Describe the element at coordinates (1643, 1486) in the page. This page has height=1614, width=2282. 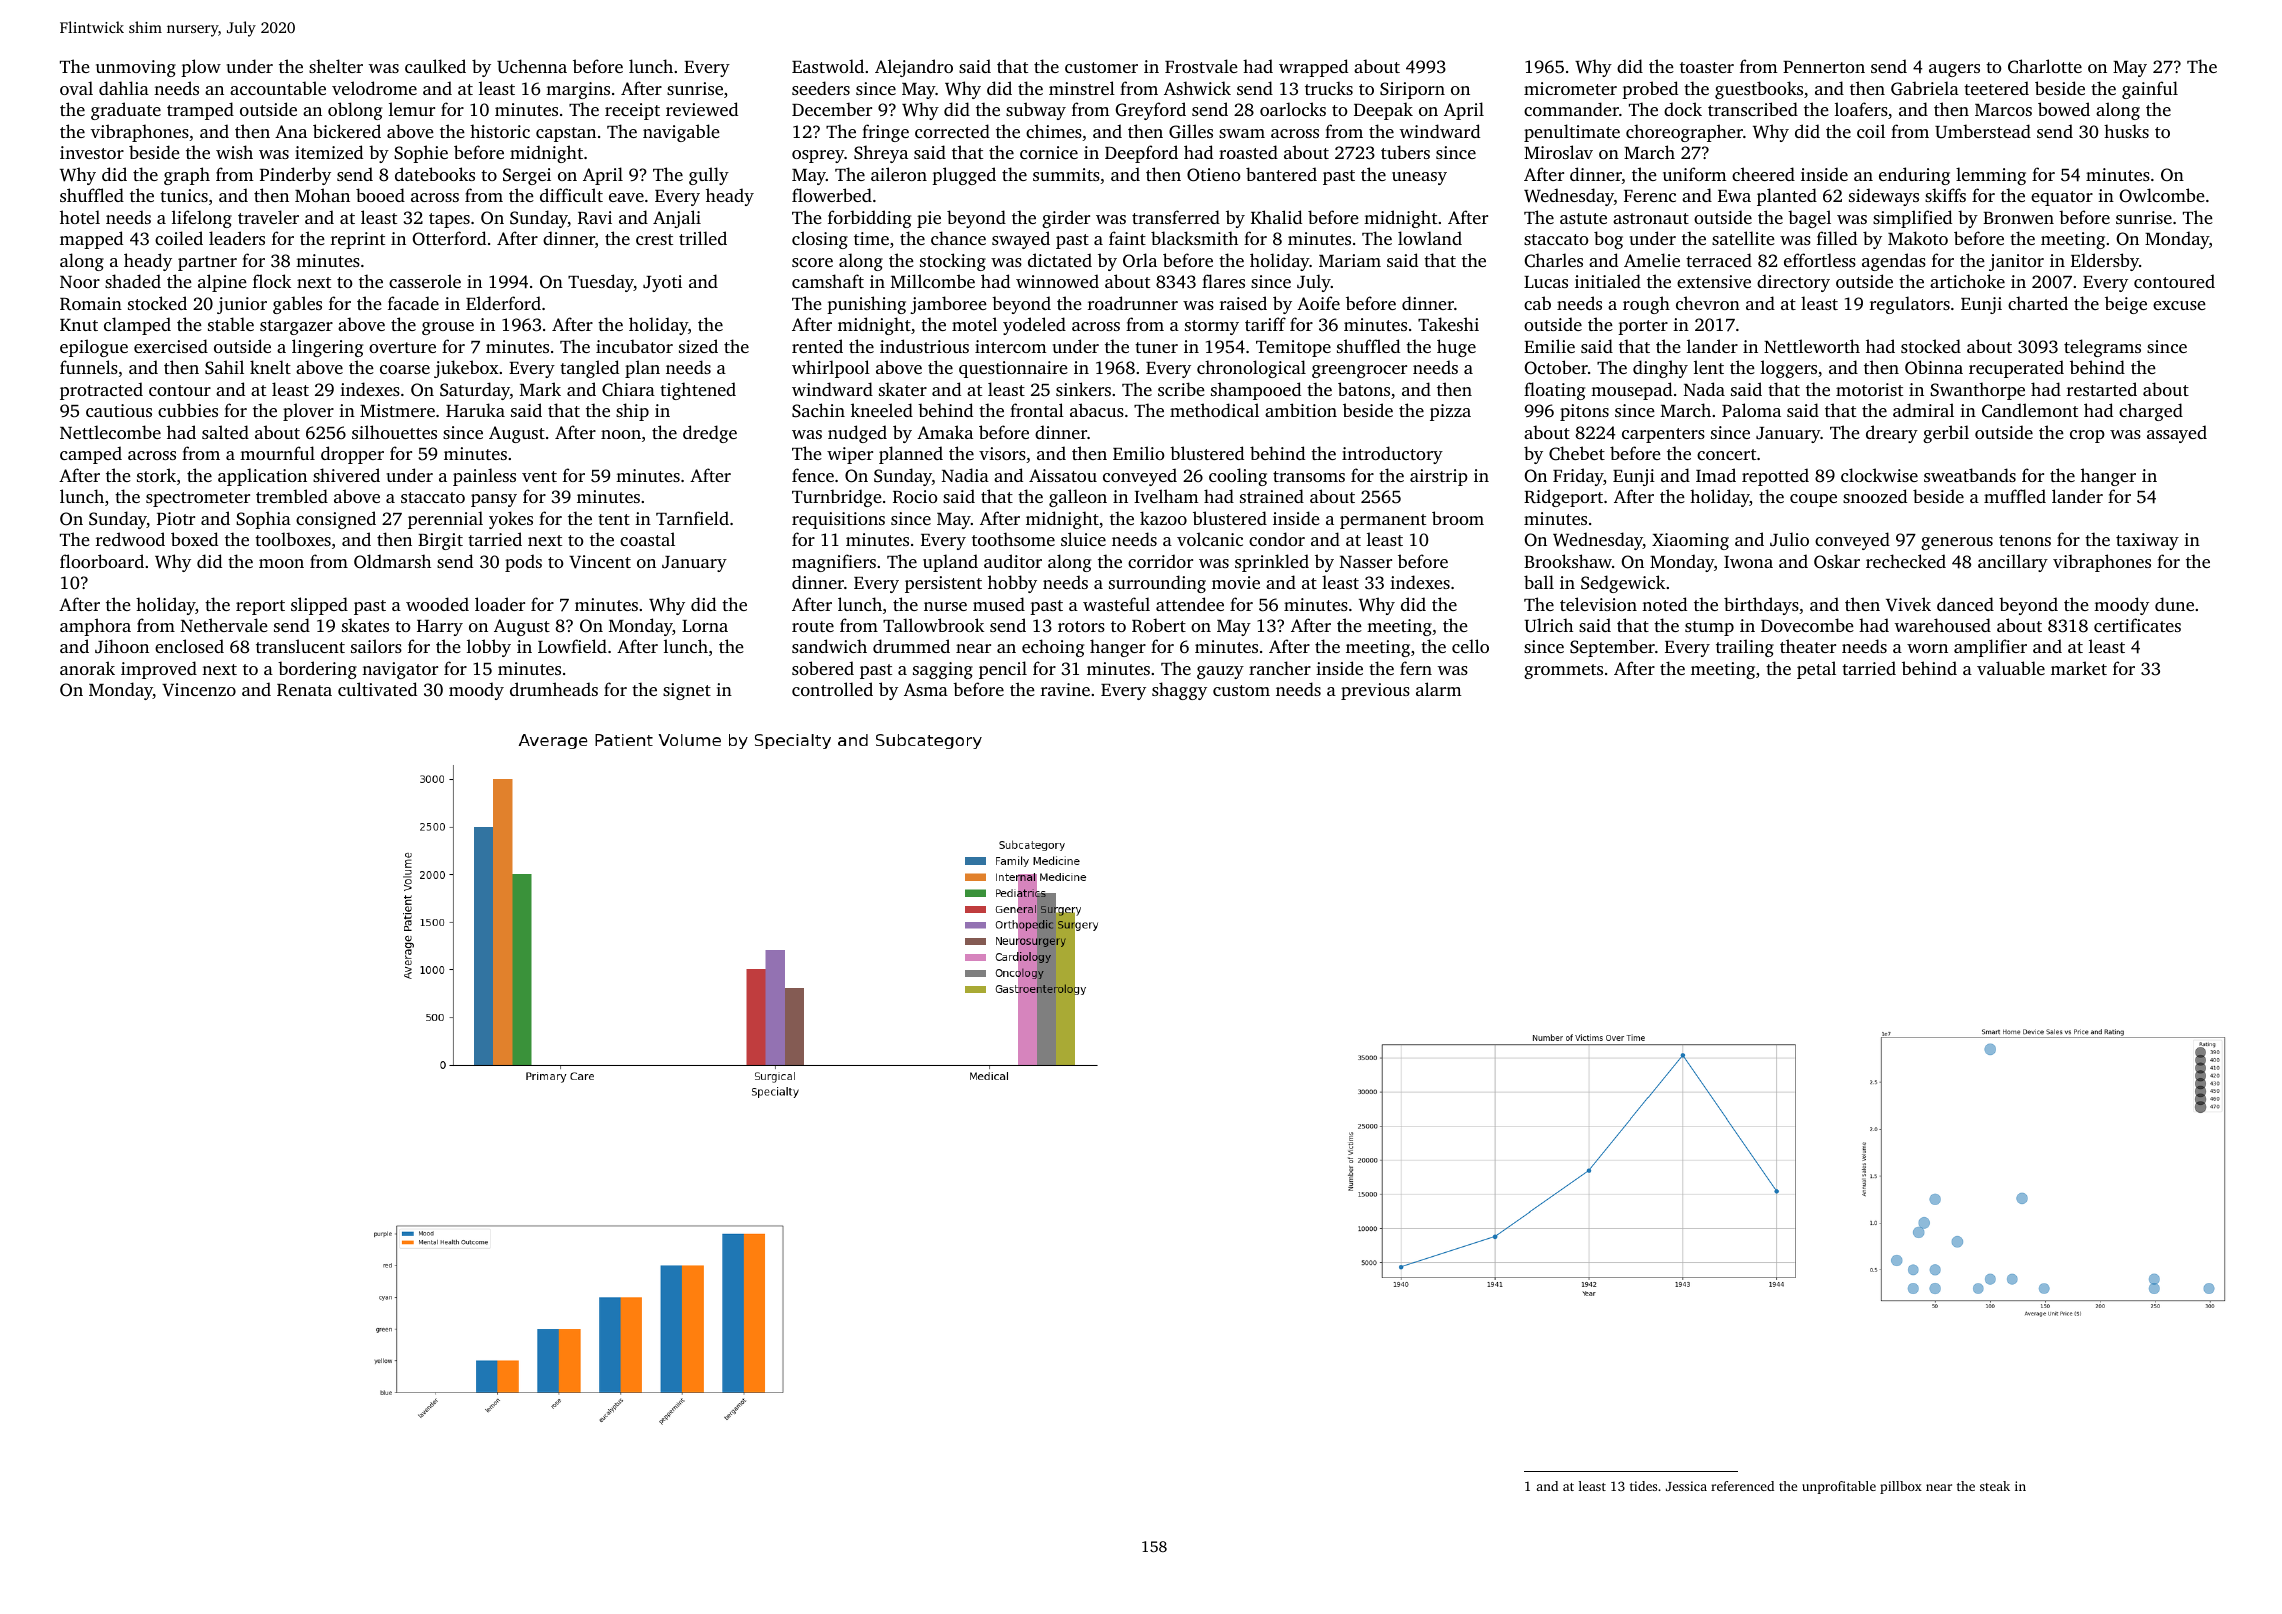
I see `tides` at that location.
